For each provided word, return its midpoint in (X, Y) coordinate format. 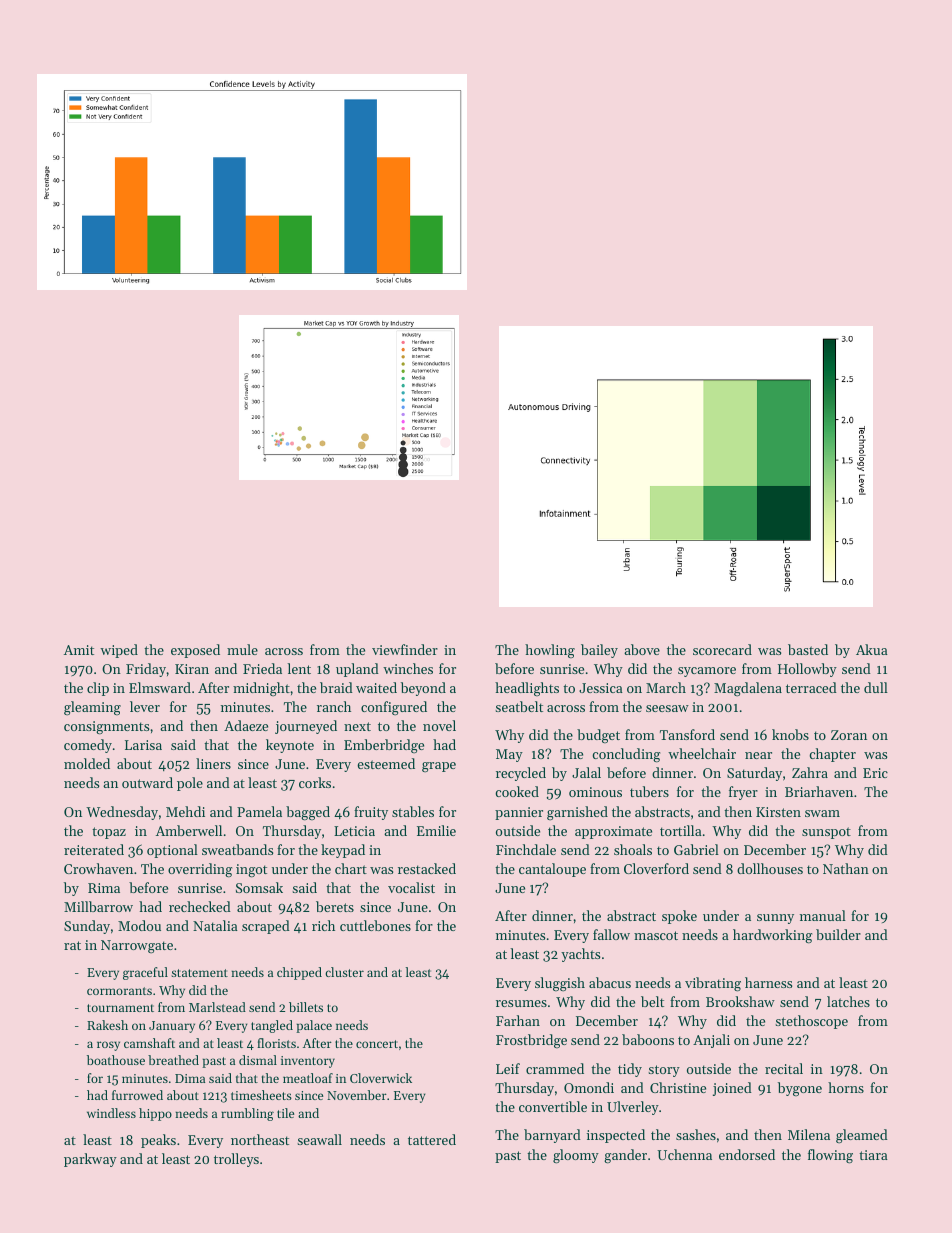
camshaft (149, 1043)
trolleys (236, 1160)
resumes (521, 1003)
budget (598, 736)
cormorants (119, 991)
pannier (519, 813)
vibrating (713, 984)
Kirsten (778, 812)
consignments (106, 728)
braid (336, 687)
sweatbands (237, 849)
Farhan (518, 1020)
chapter (832, 755)
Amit (79, 650)
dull (876, 687)
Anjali (711, 1041)
